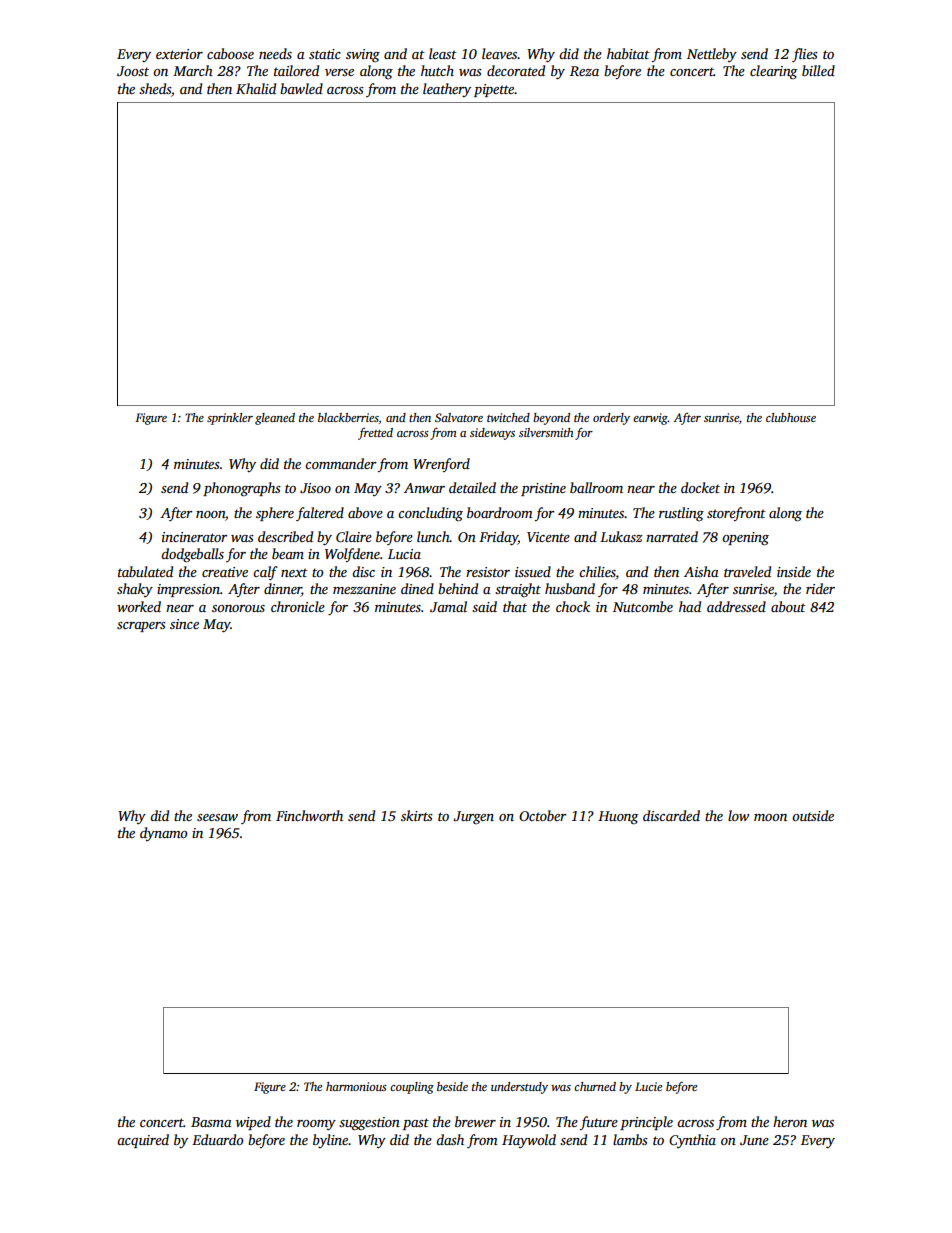 Image resolution: width=952 pixels, height=1233 pixels. Describe the element at coordinates (448, 606) in the screenshot. I see `Jamal` at that location.
